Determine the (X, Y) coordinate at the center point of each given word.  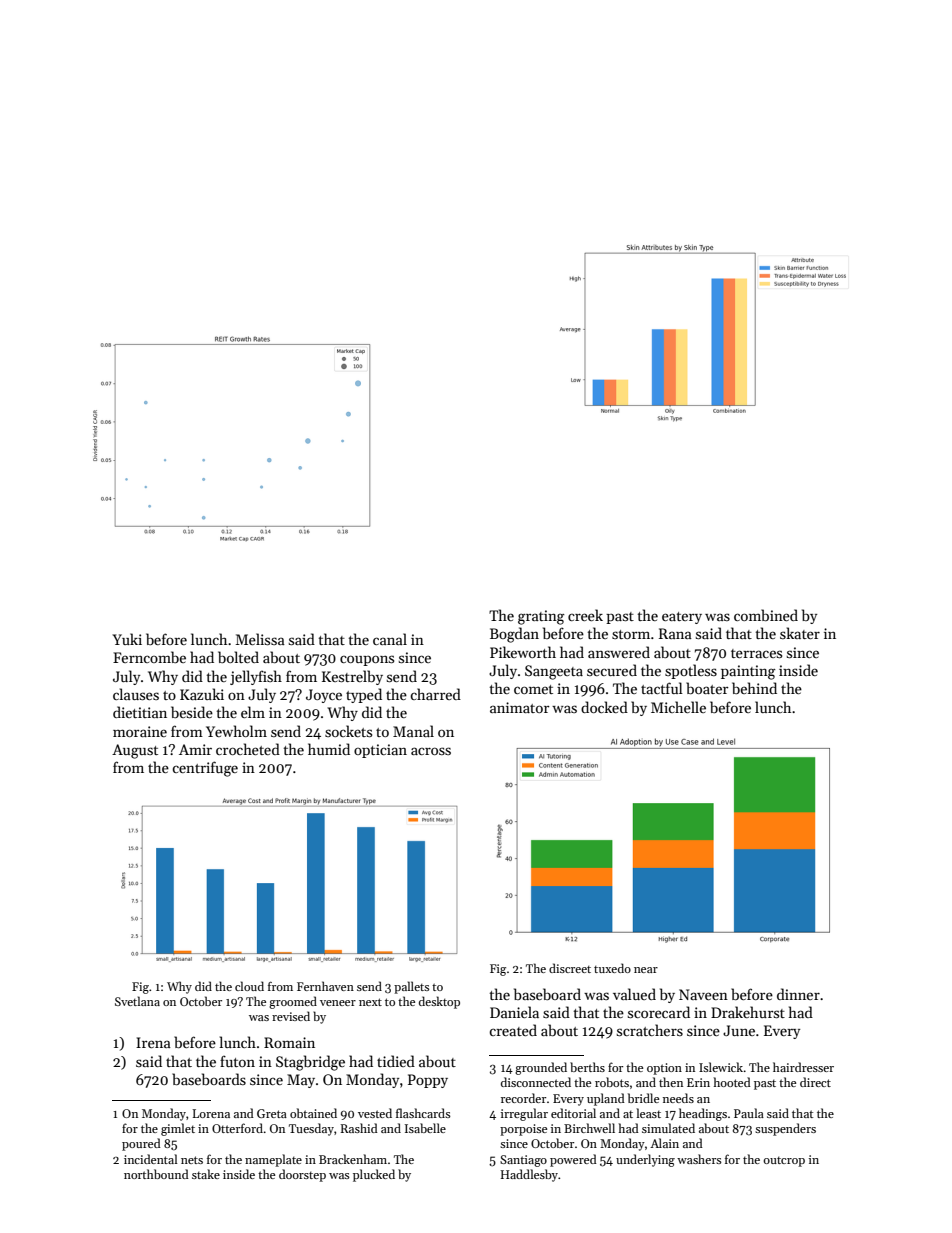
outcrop (784, 1161)
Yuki (127, 639)
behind (754, 688)
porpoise (523, 1130)
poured (141, 1144)
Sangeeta (554, 672)
